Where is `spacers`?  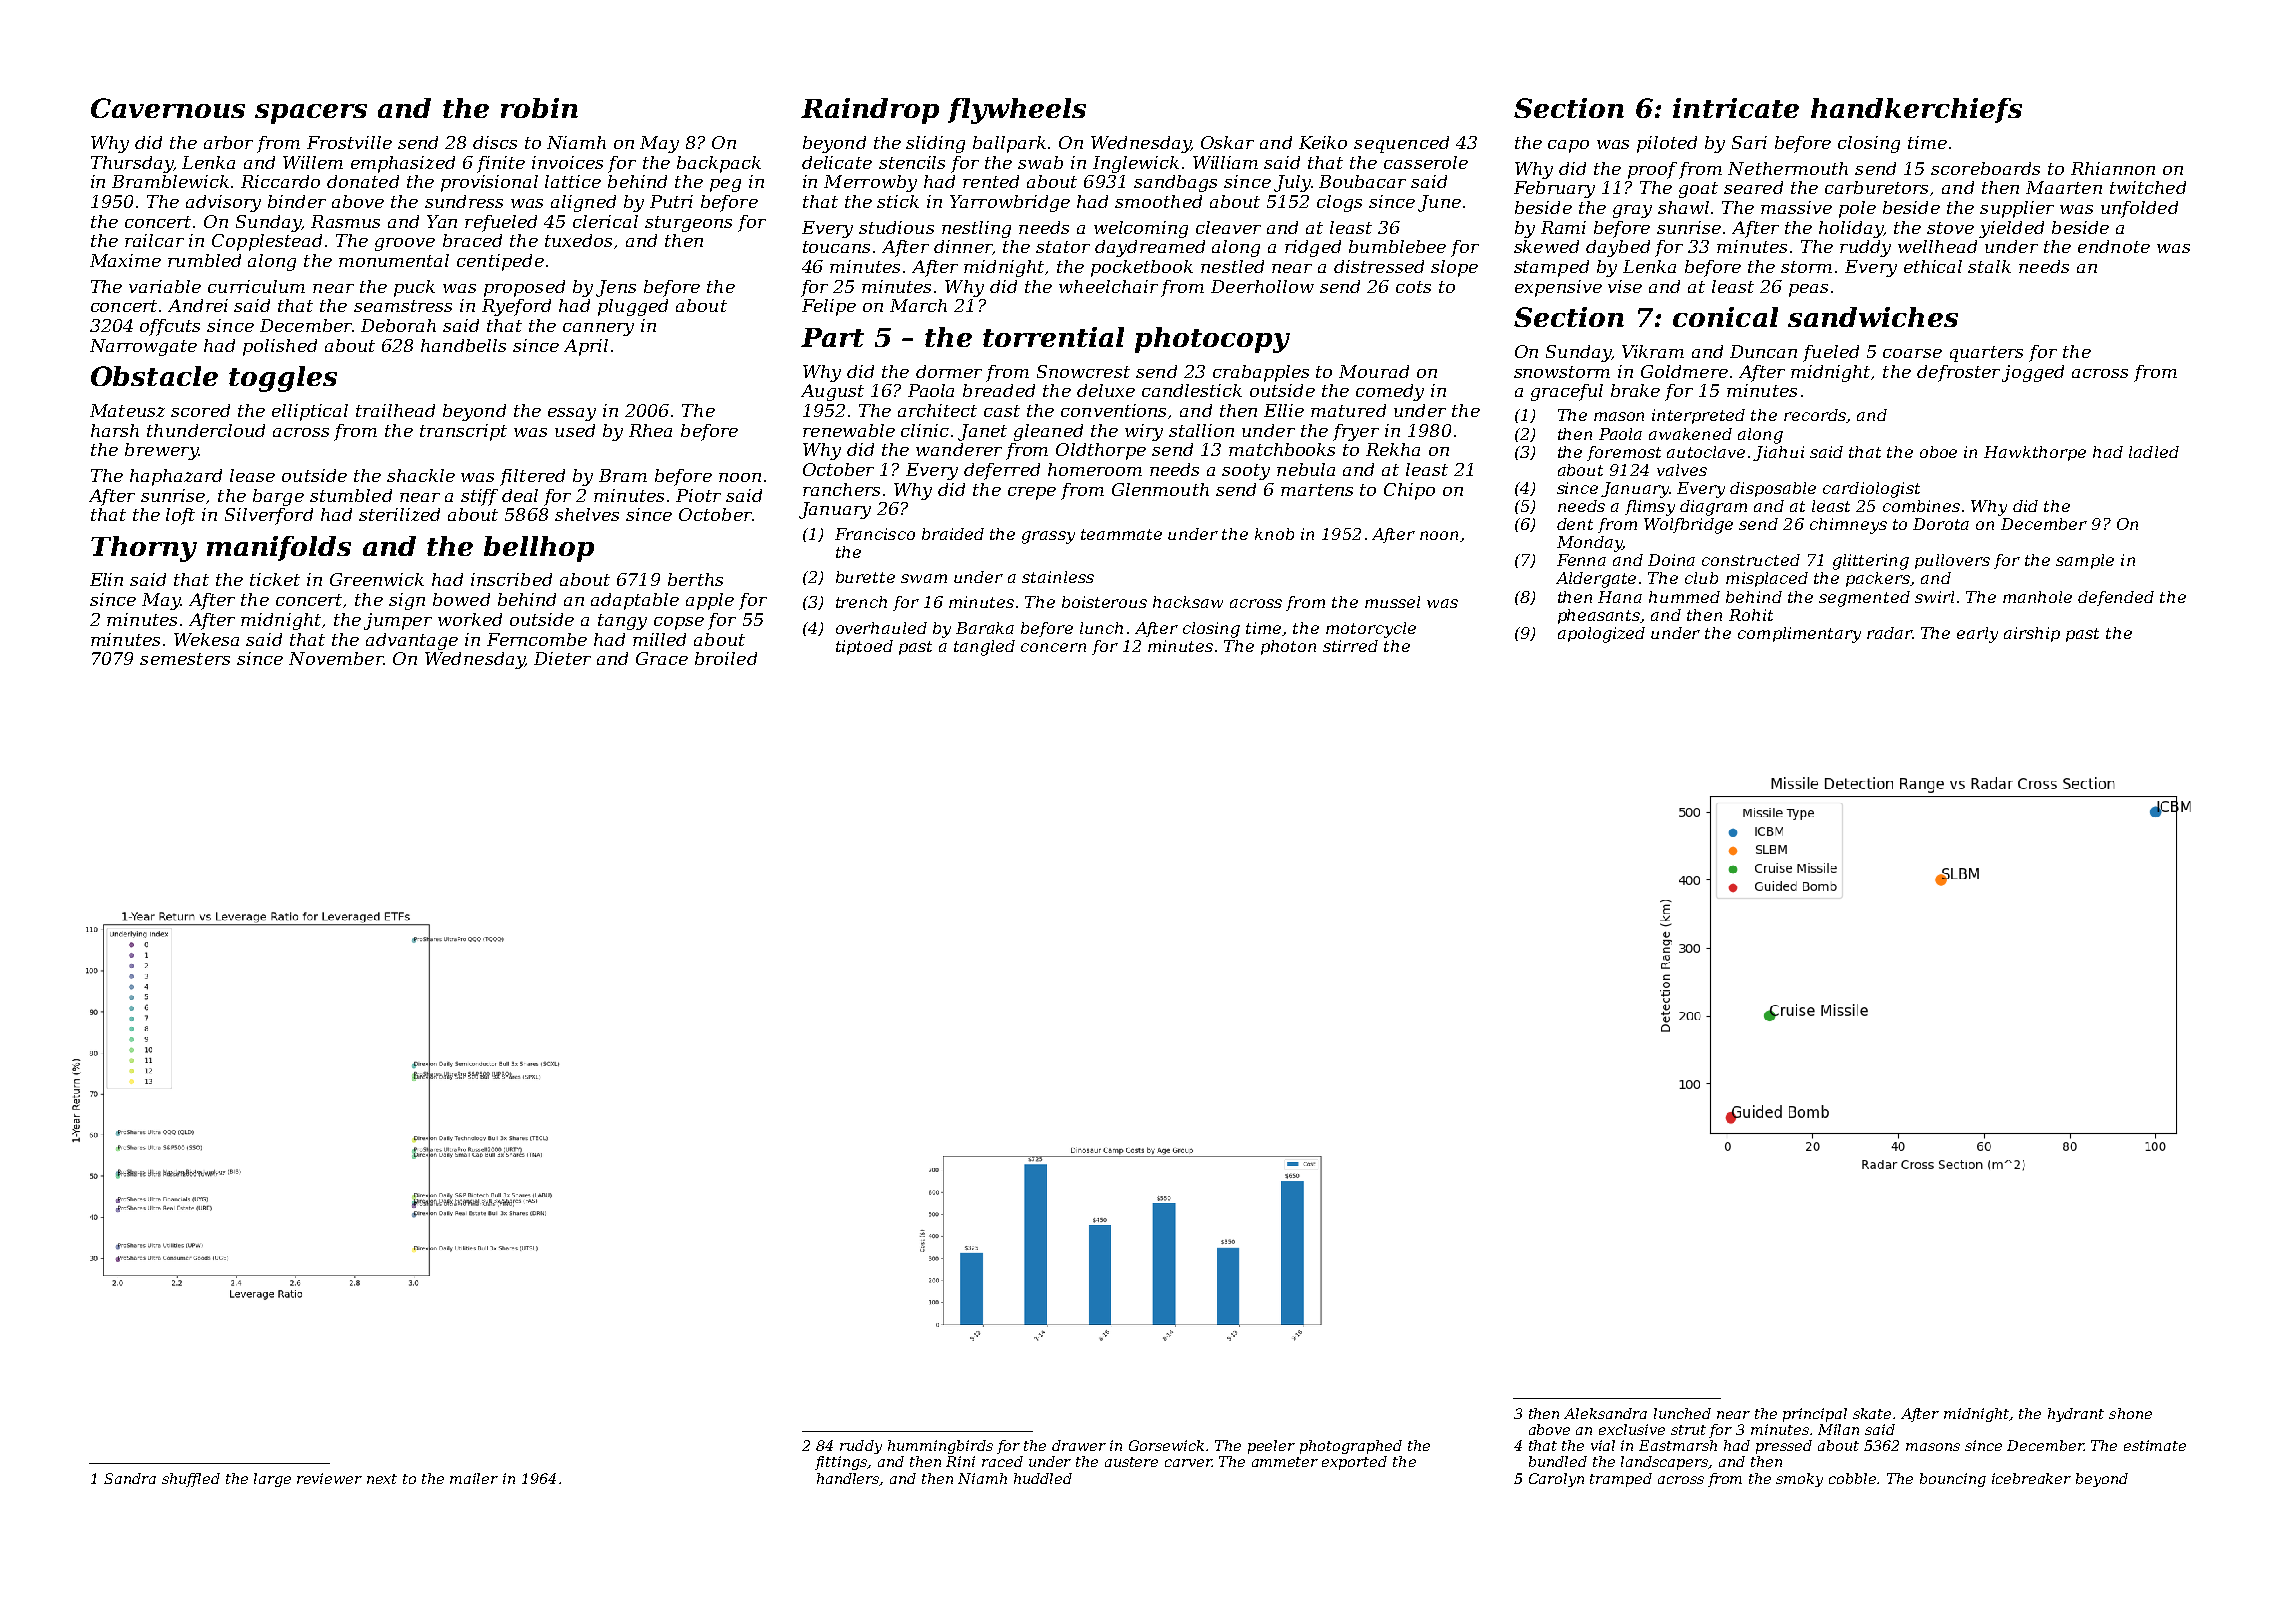
spacers is located at coordinates (311, 114).
